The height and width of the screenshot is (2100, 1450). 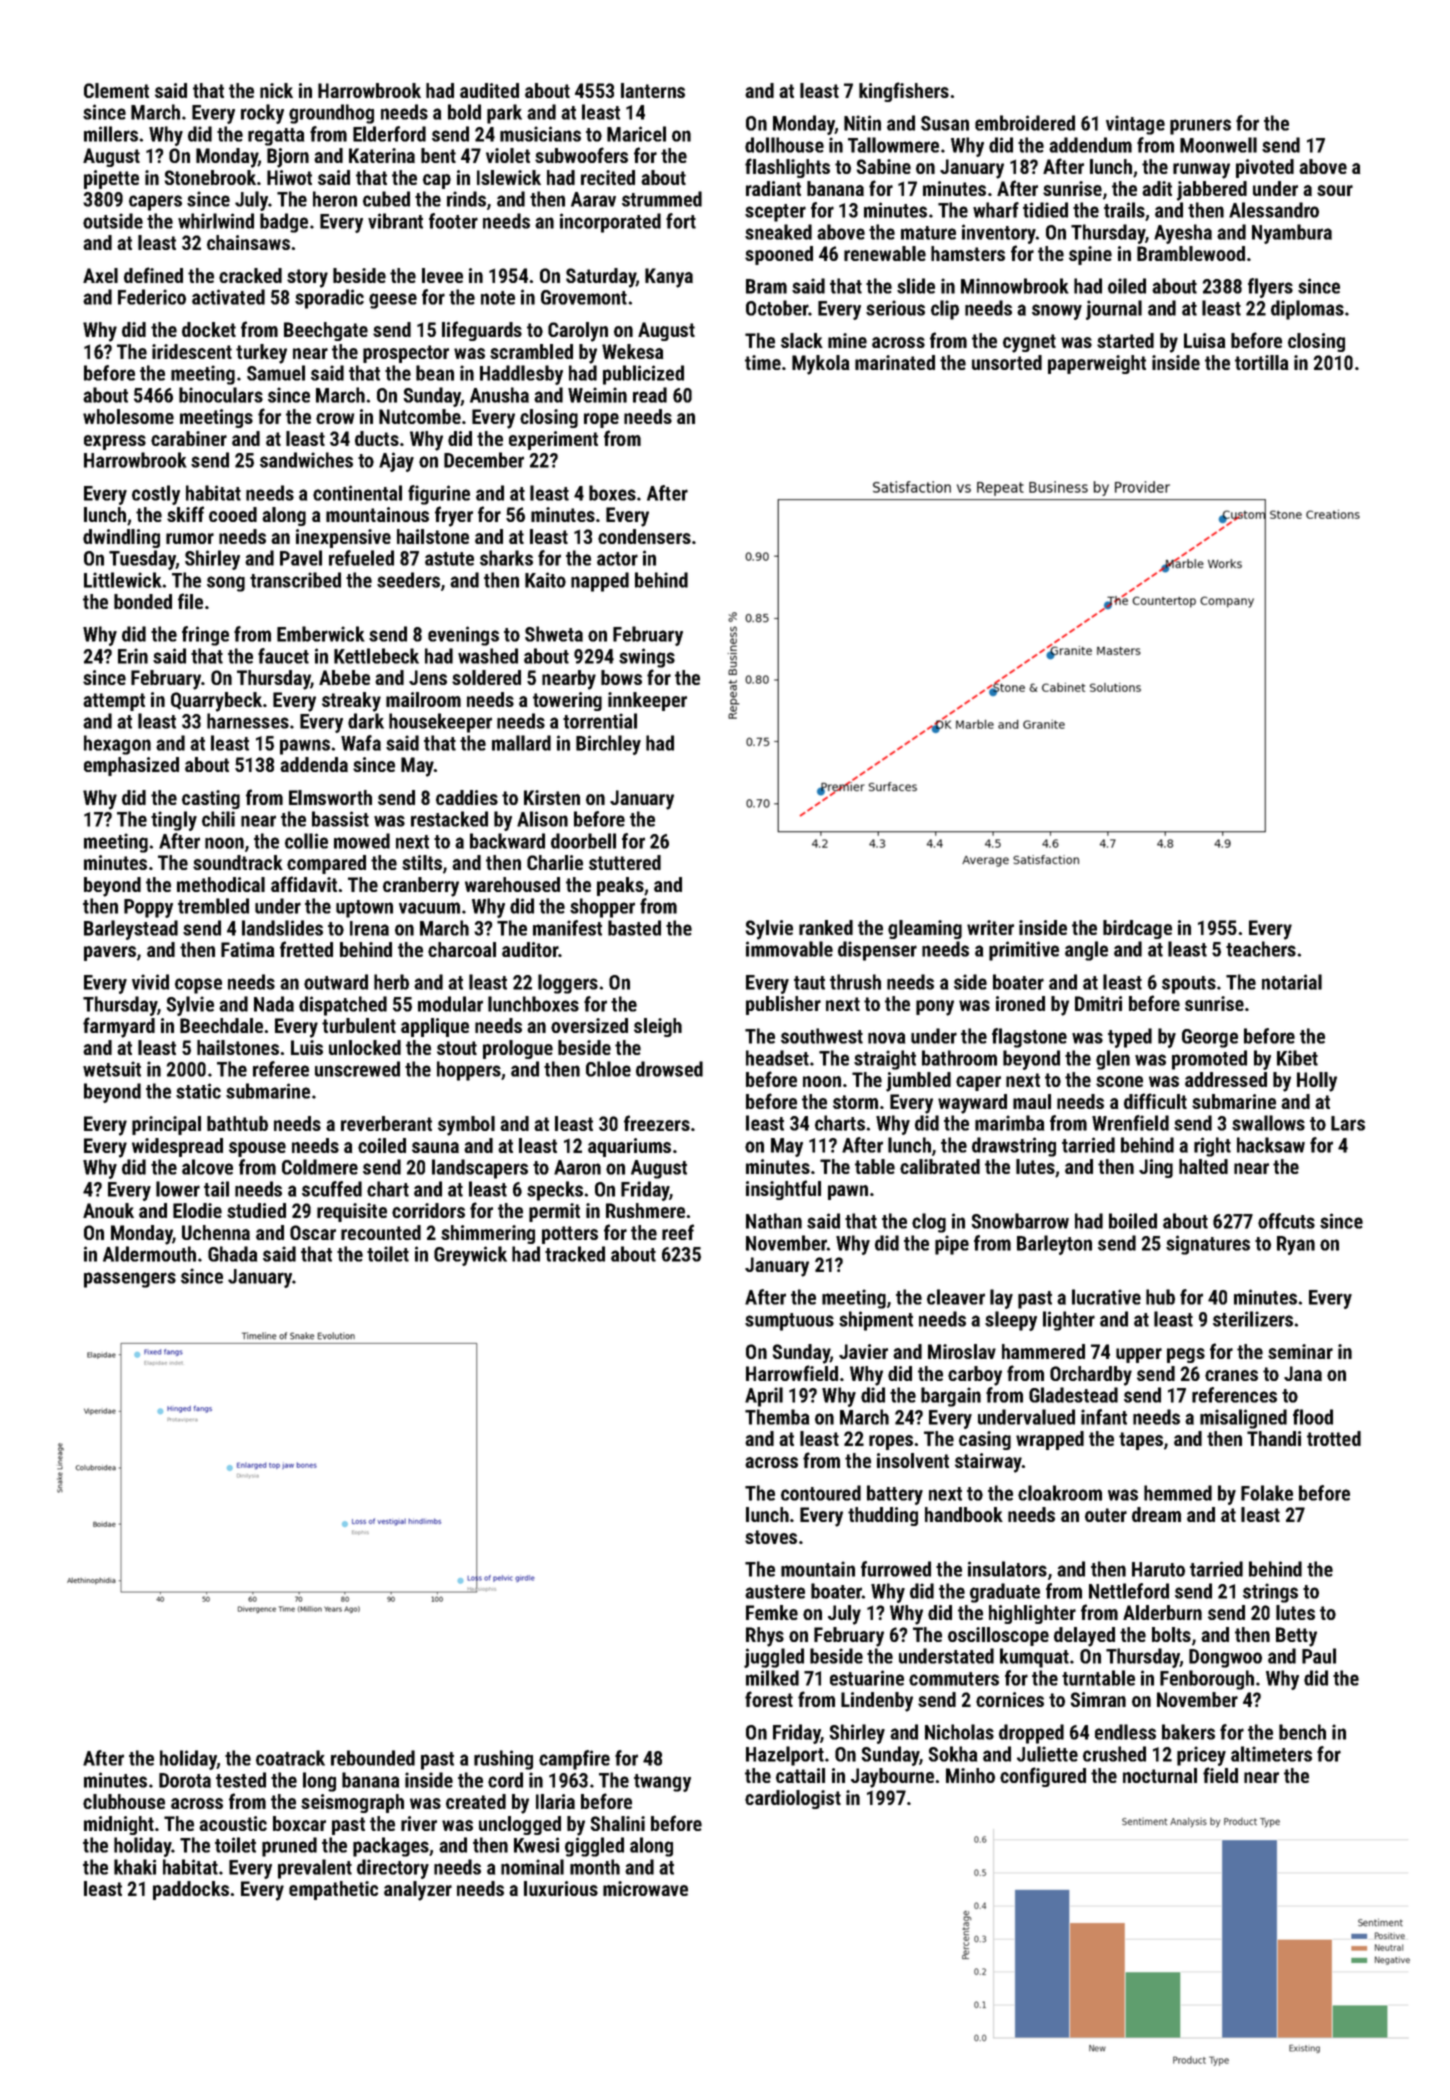 I want to click on paddocks, so click(x=191, y=1890).
